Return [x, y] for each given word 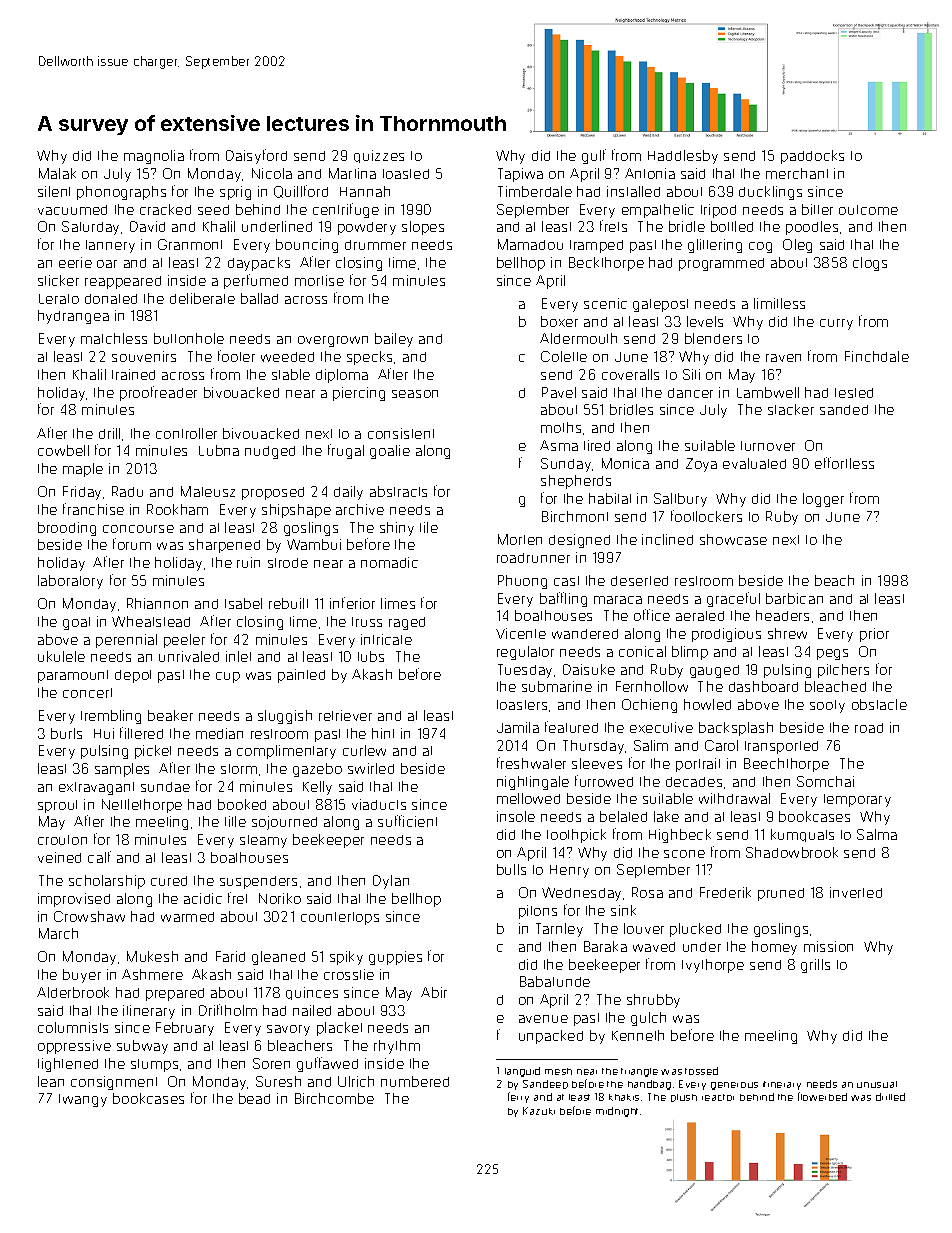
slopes [423, 228]
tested [854, 393]
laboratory [70, 582]
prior [874, 635]
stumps [154, 1065]
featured [571, 727]
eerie [75, 262]
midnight [617, 1112]
